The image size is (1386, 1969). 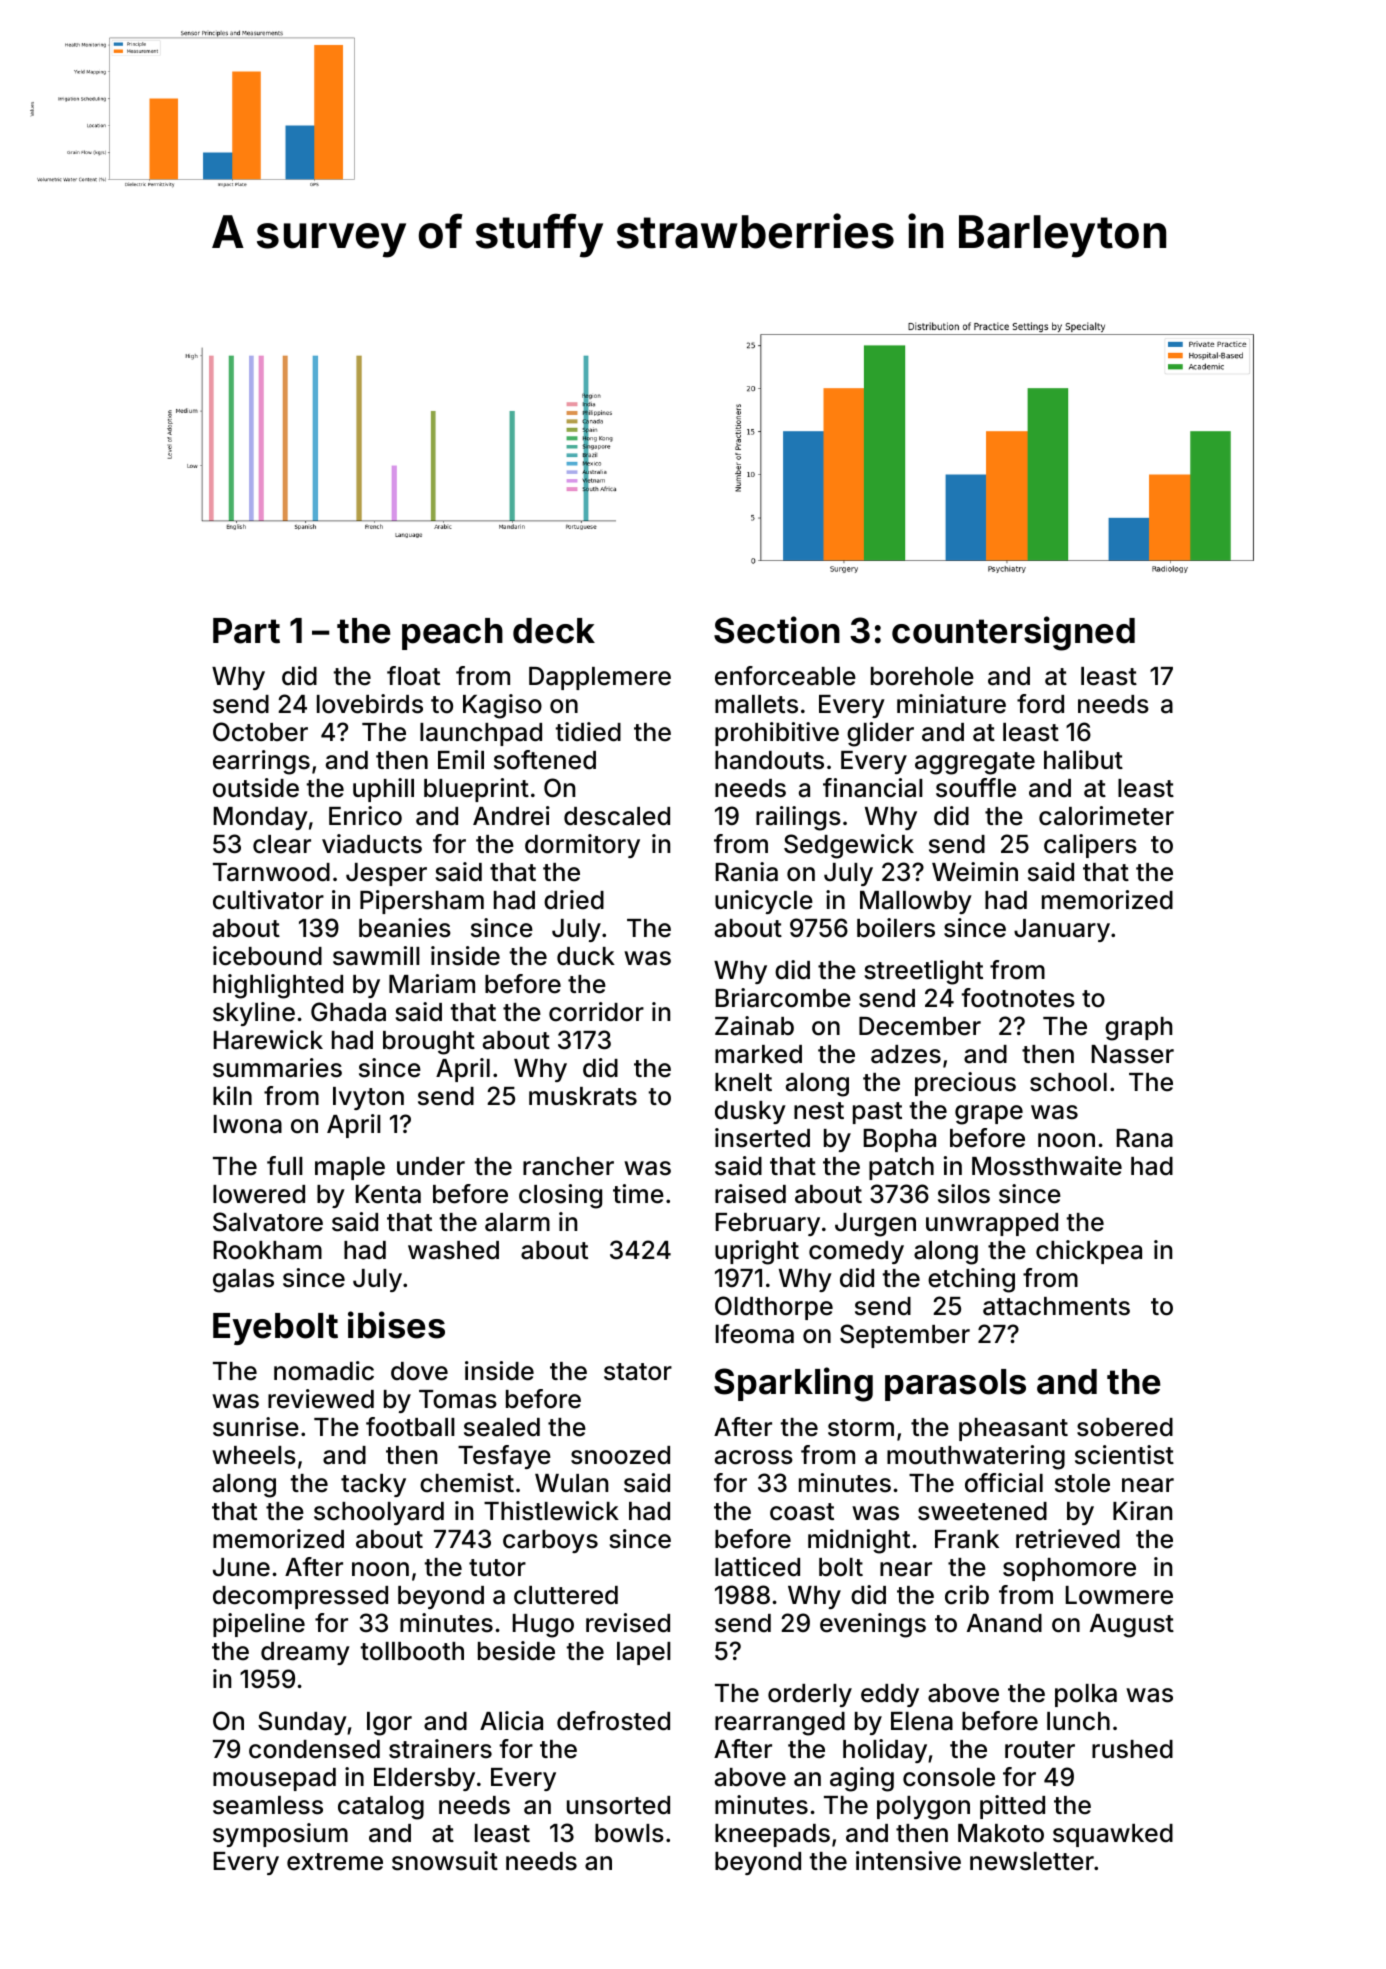 I want to click on chickpea, so click(x=1089, y=1252).
